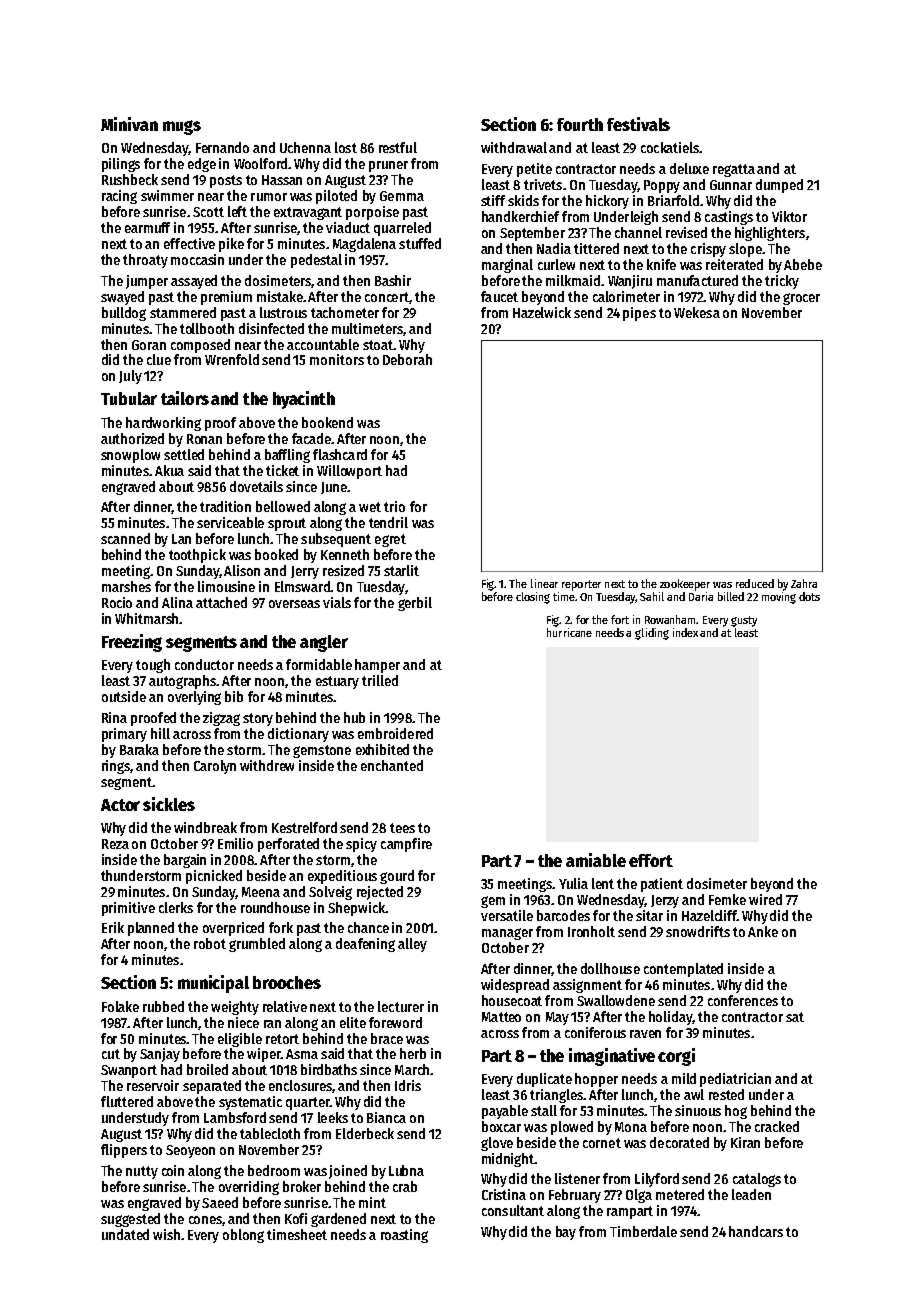  I want to click on autographs, so click(182, 682).
